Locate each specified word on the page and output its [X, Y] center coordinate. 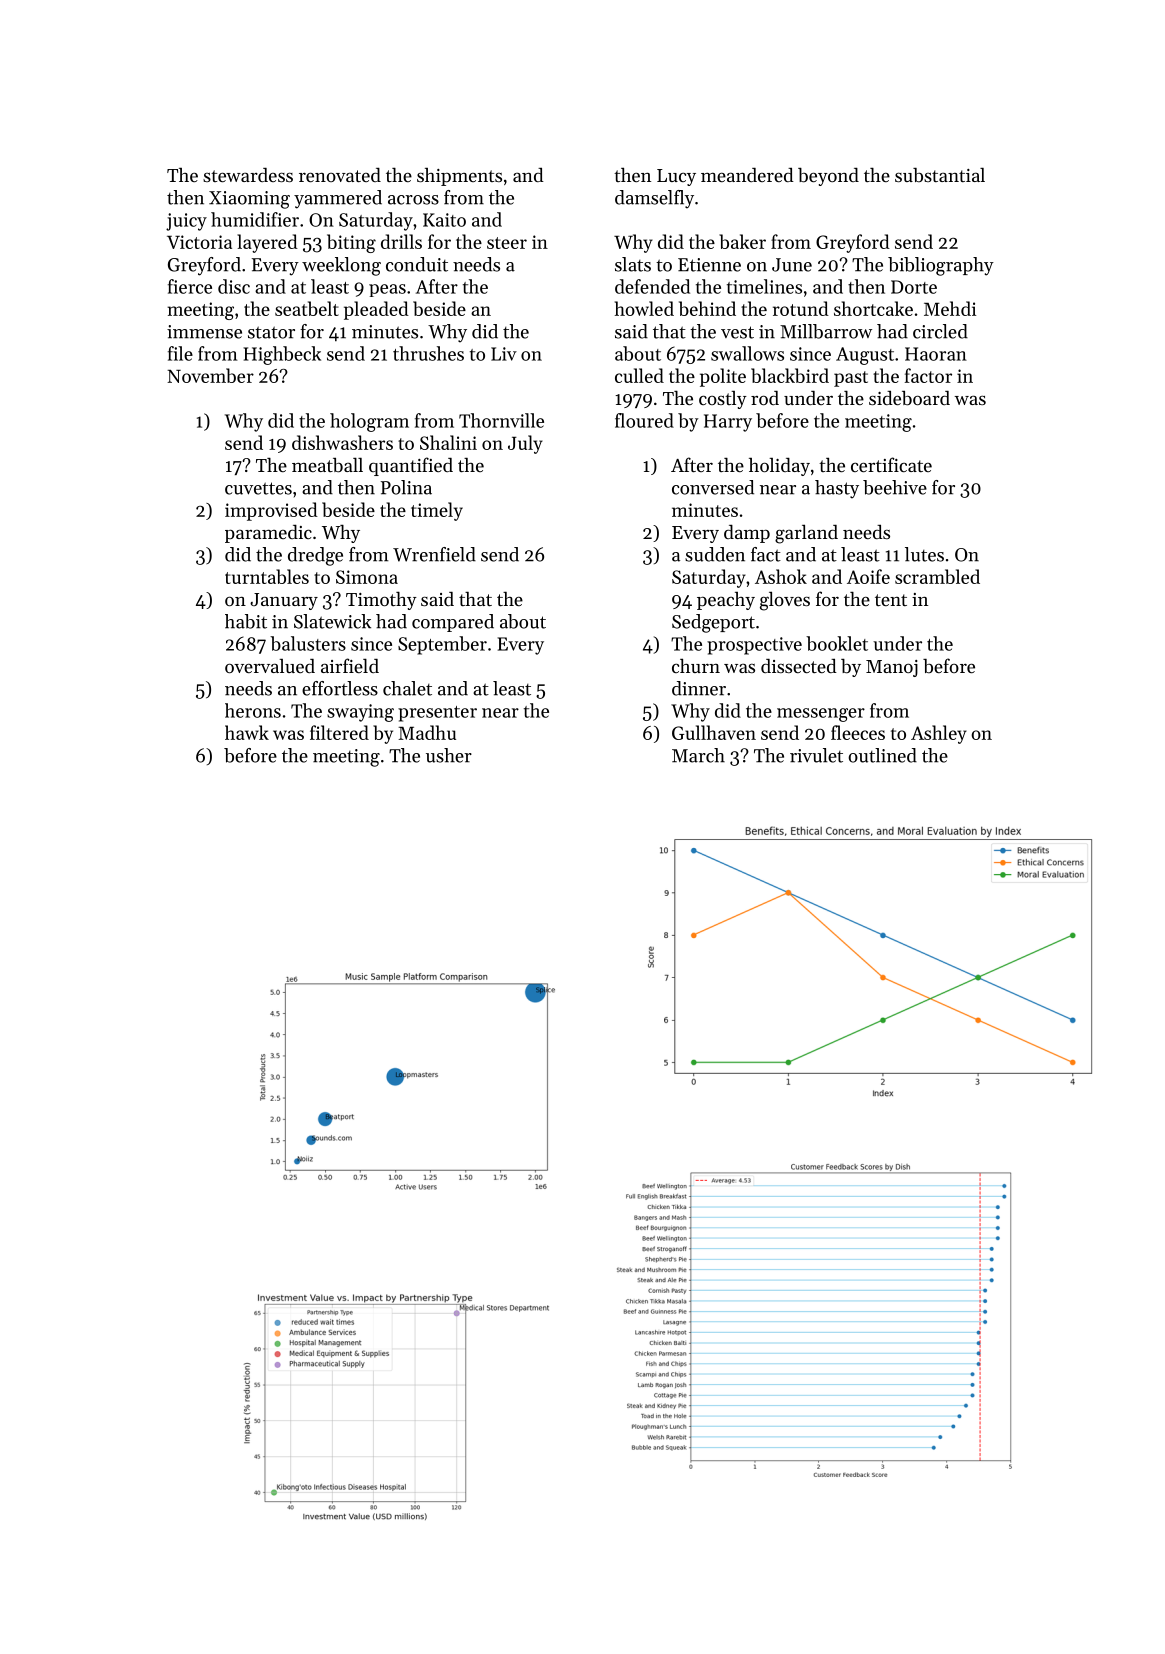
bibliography [941, 266]
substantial [940, 175]
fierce [190, 286]
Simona [367, 577]
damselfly [654, 199]
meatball [327, 465]
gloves [785, 601]
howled [644, 308]
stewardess [248, 175]
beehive [895, 487]
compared [453, 623]
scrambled [937, 576]
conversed [713, 487]
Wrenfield [434, 554]
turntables [267, 576]
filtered [339, 732]
